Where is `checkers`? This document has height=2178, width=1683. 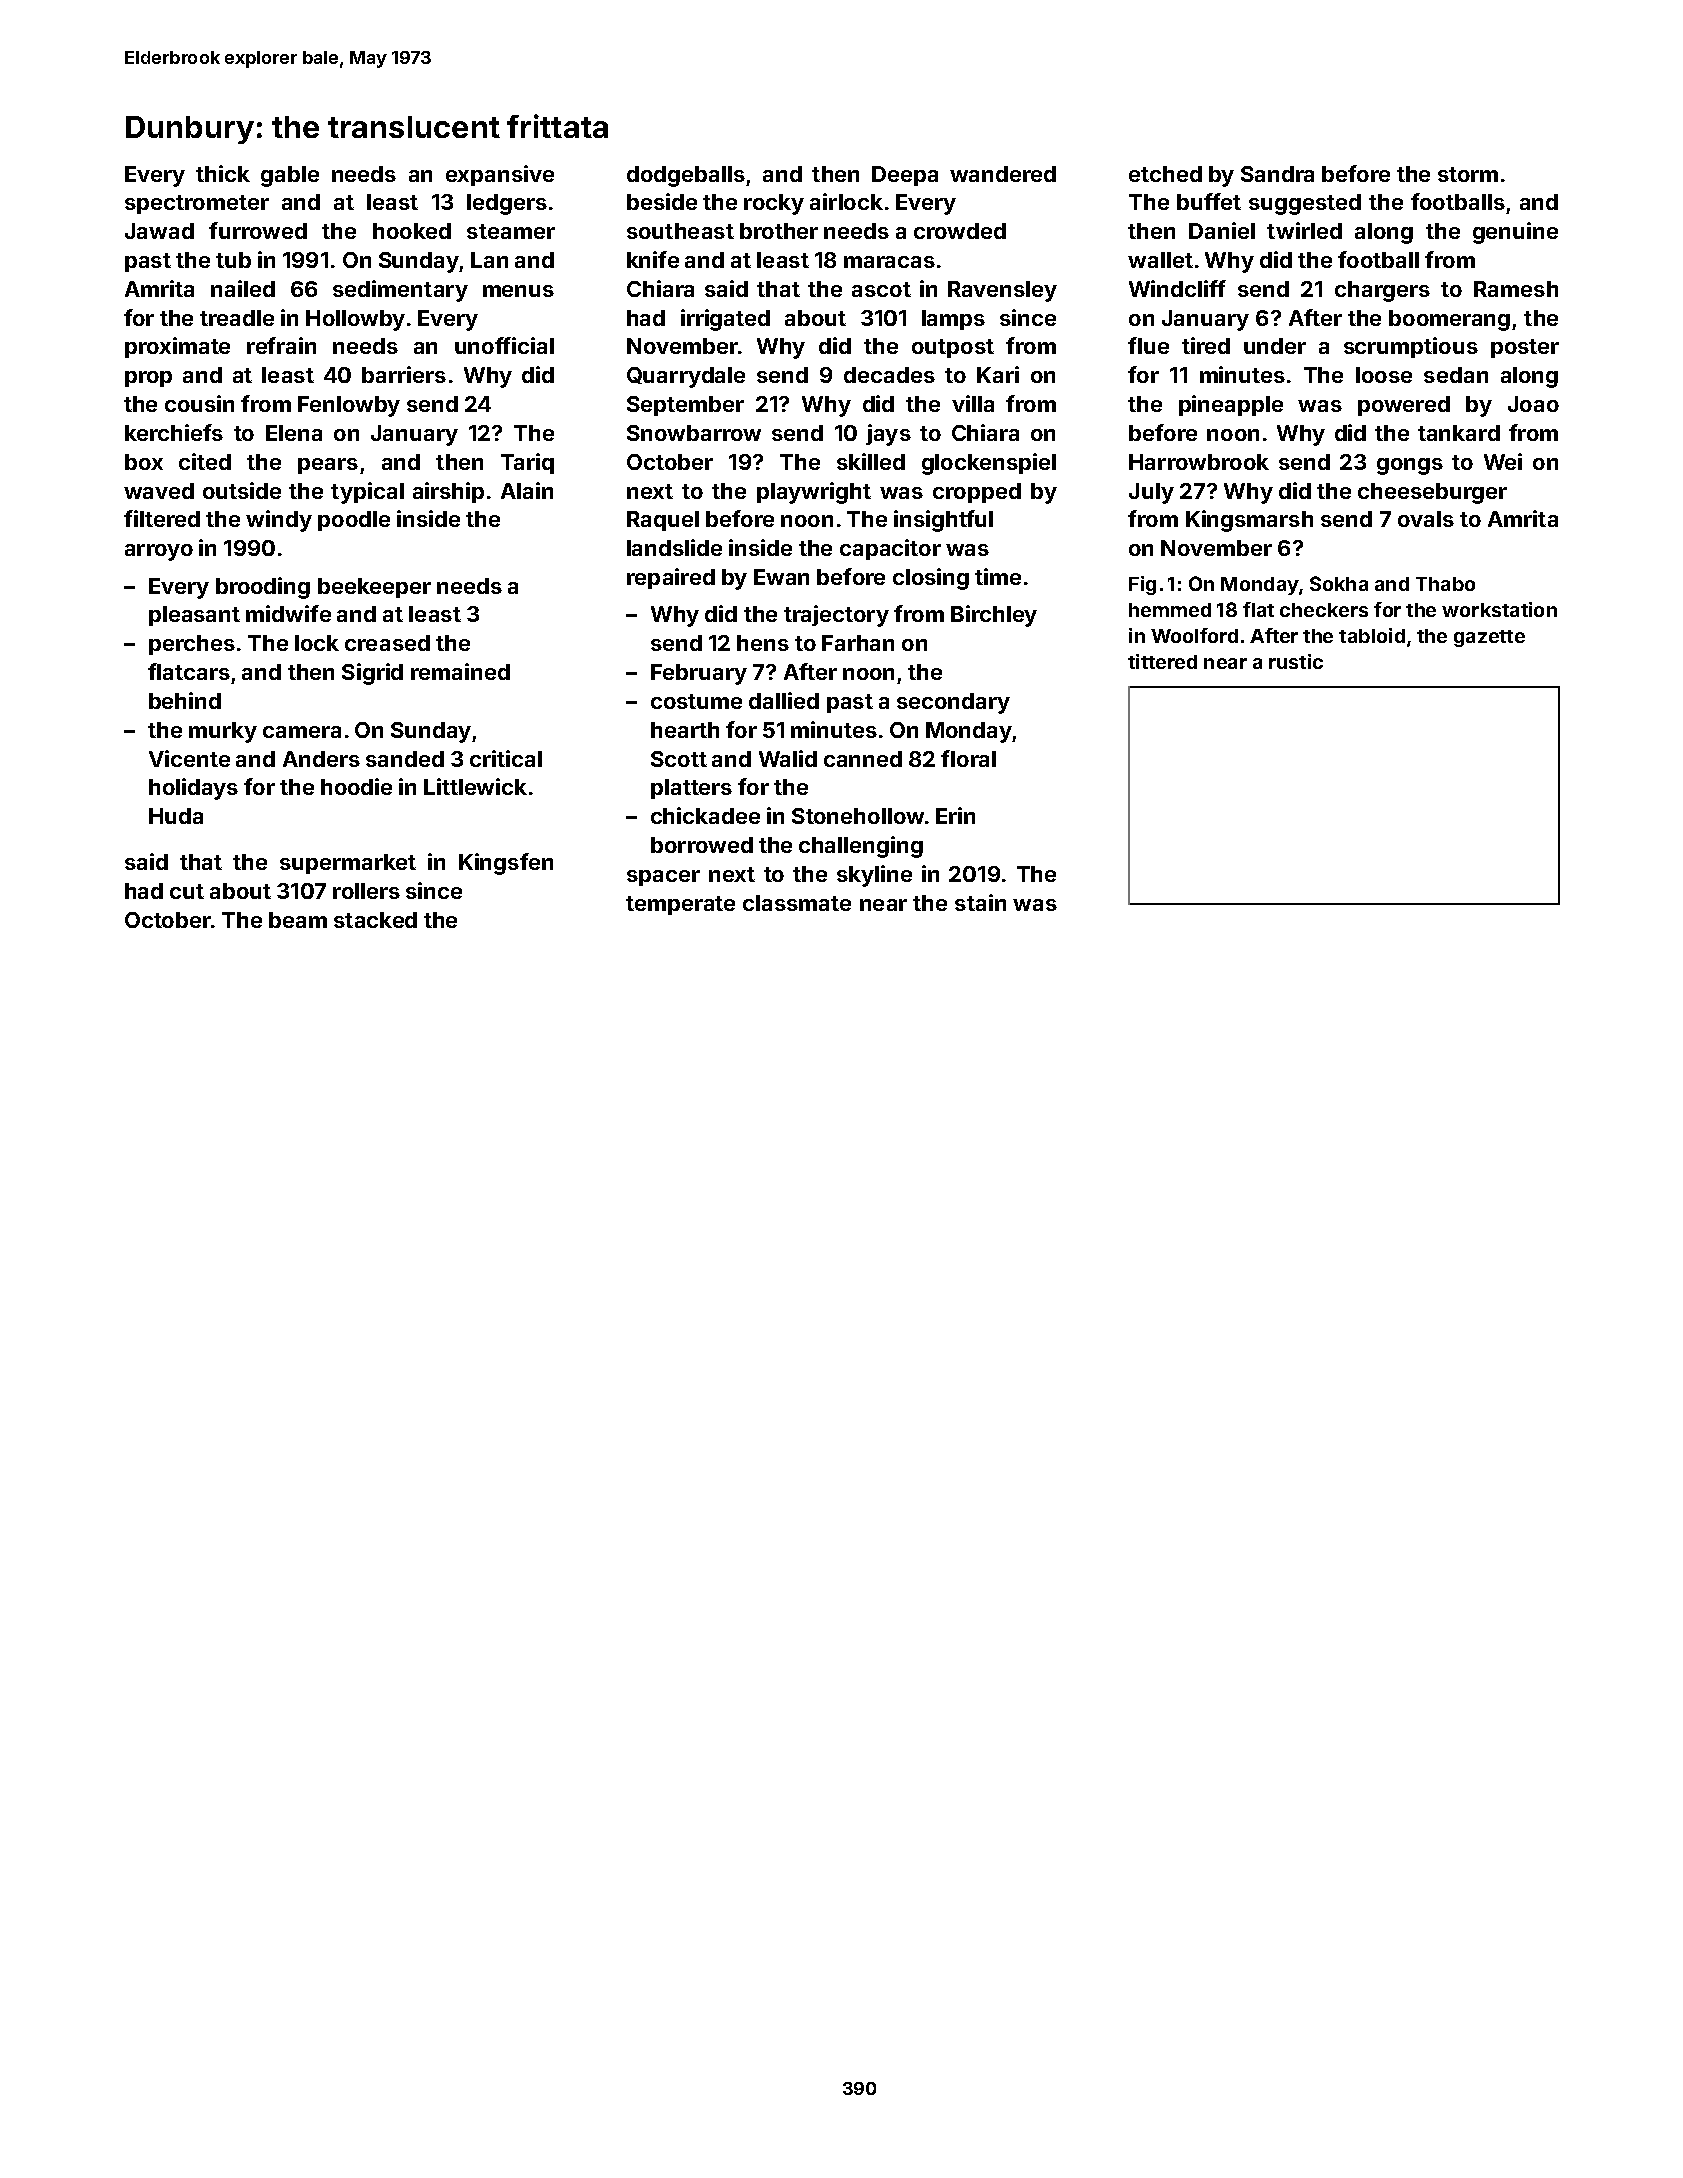
checkers is located at coordinates (1324, 610).
